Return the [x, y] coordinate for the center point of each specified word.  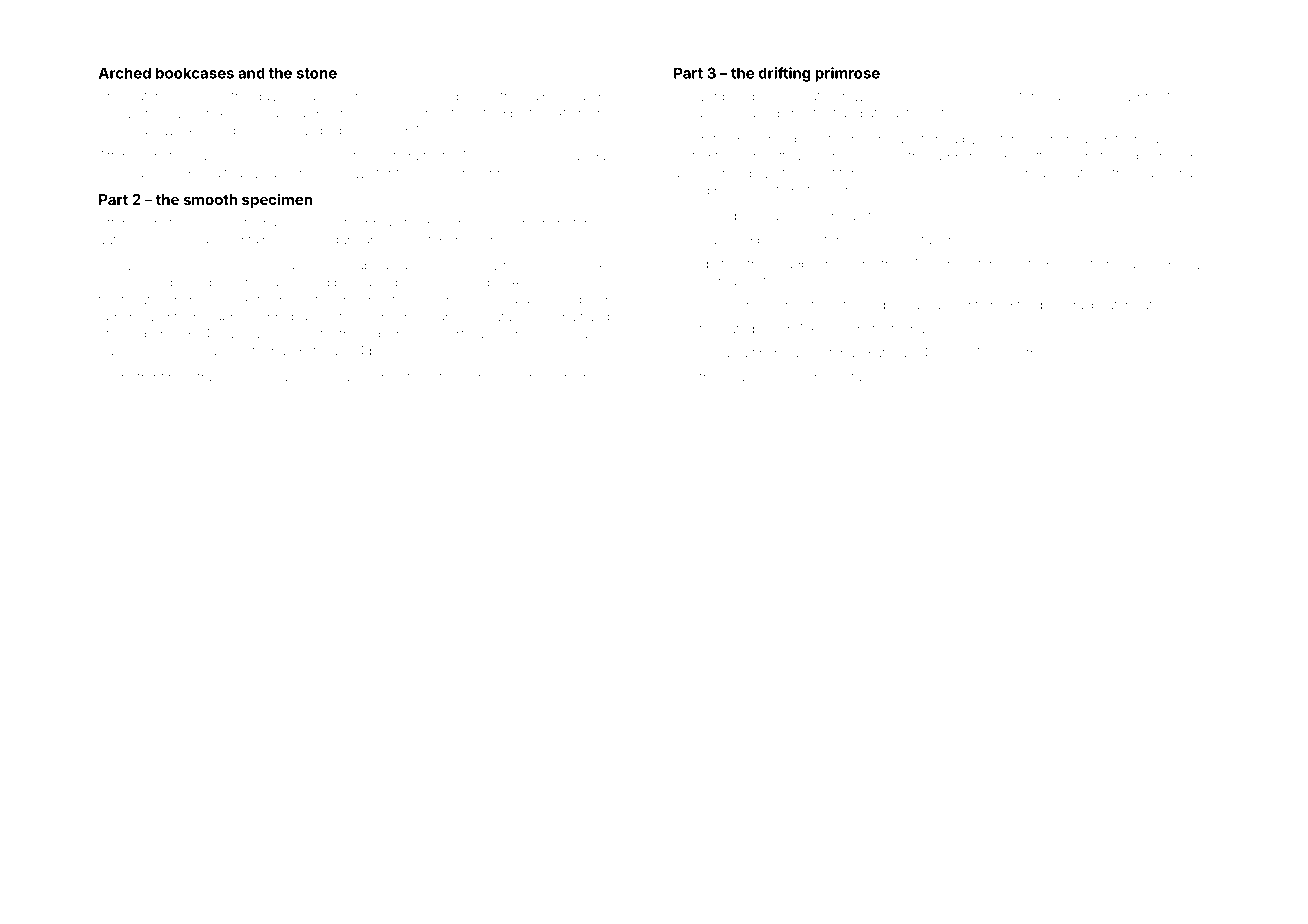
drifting [784, 74]
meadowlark [158, 131]
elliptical [314, 301]
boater [1110, 305]
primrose [847, 74]
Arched [125, 73]
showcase [1030, 174]
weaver [695, 97]
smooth [210, 199]
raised [691, 190]
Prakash [1150, 139]
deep [715, 305]
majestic [223, 352]
